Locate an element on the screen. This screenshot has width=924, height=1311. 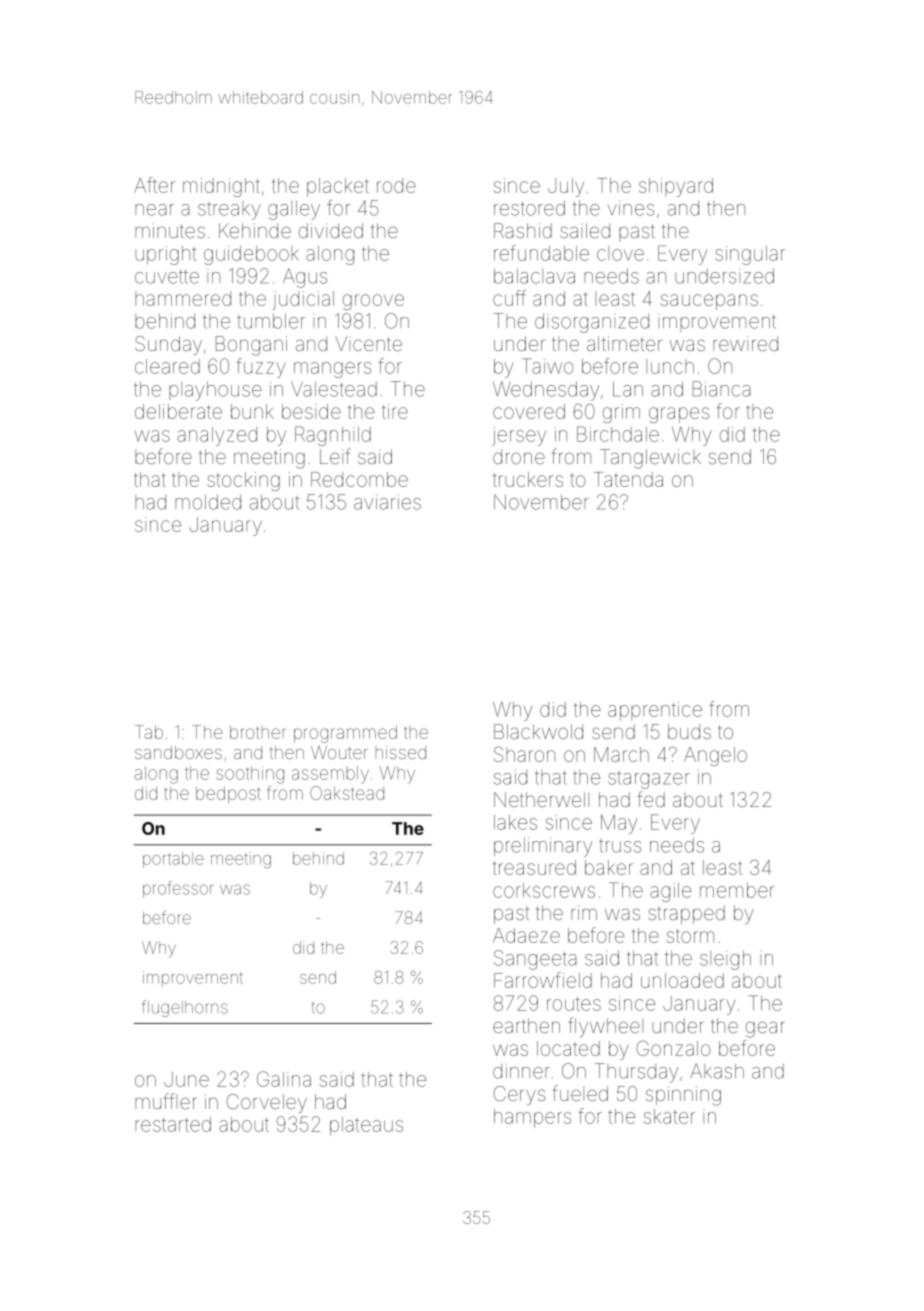
streaky is located at coordinates (229, 210).
